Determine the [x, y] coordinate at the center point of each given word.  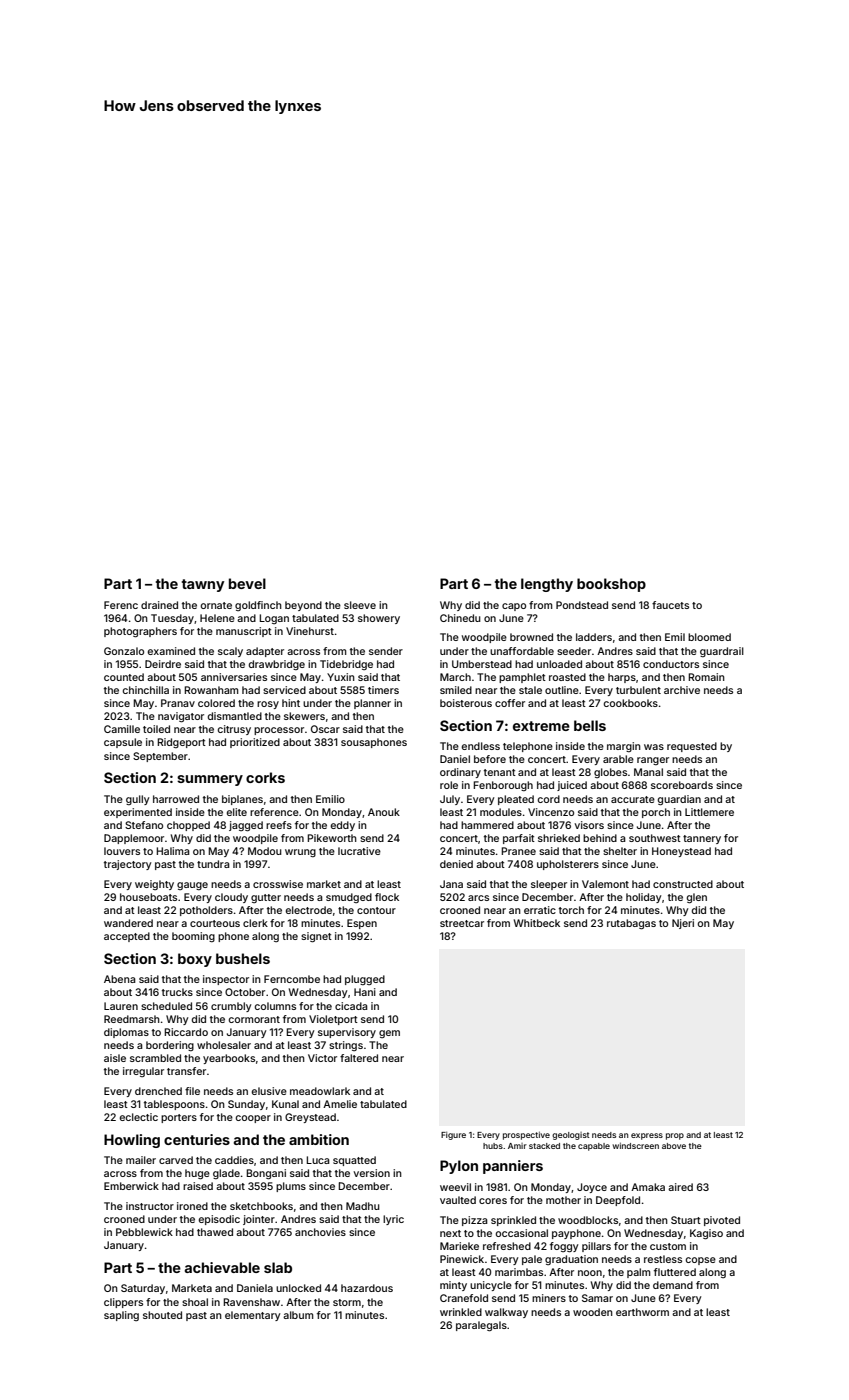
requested [692, 747]
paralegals [481, 1326]
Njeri [683, 924]
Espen [362, 924]
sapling [121, 1316]
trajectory [127, 865]
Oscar [325, 729]
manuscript [244, 632]
